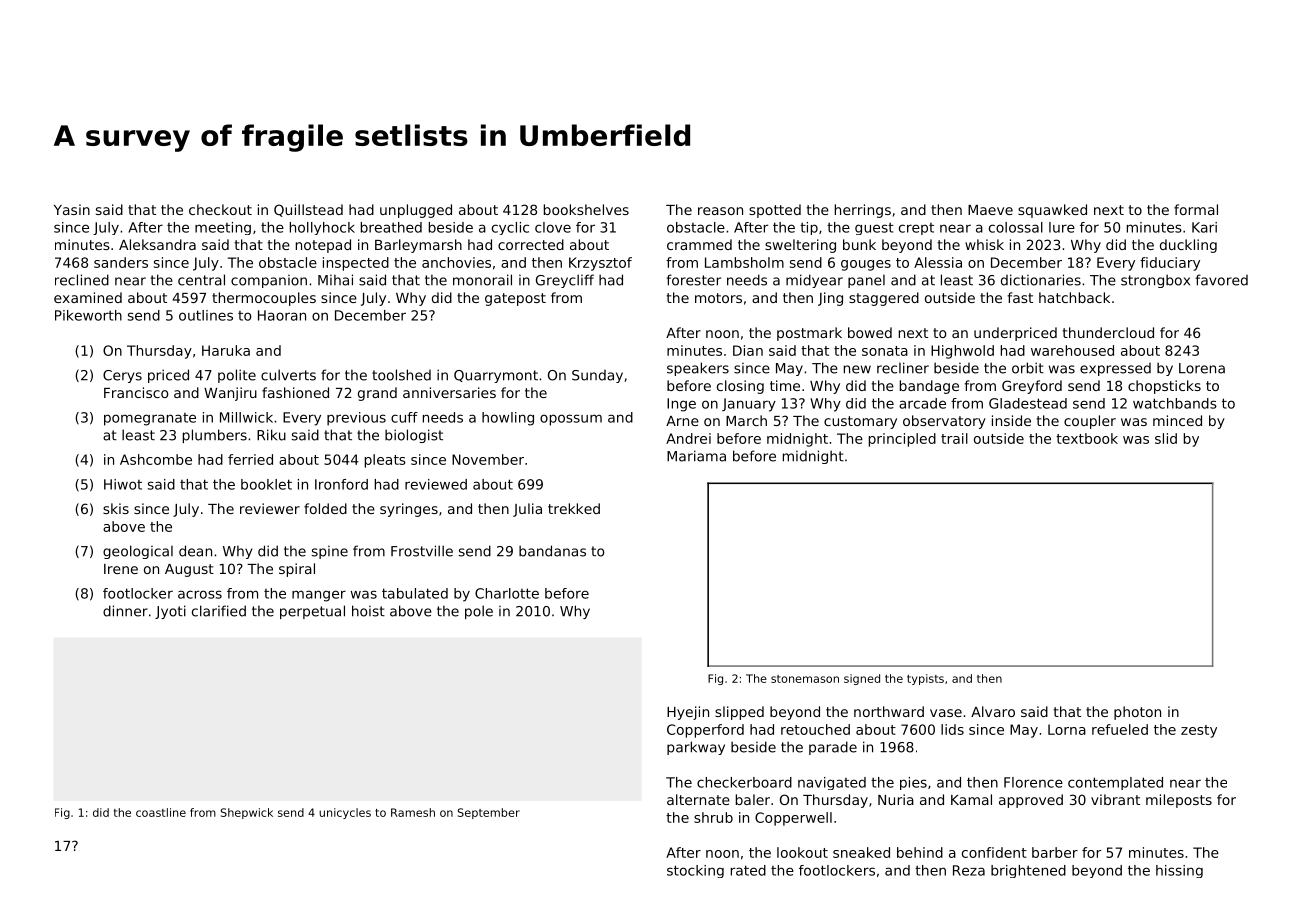 Image resolution: width=1308 pixels, height=924 pixels. Describe the element at coordinates (150, 419) in the image. I see `pomegranate` at that location.
